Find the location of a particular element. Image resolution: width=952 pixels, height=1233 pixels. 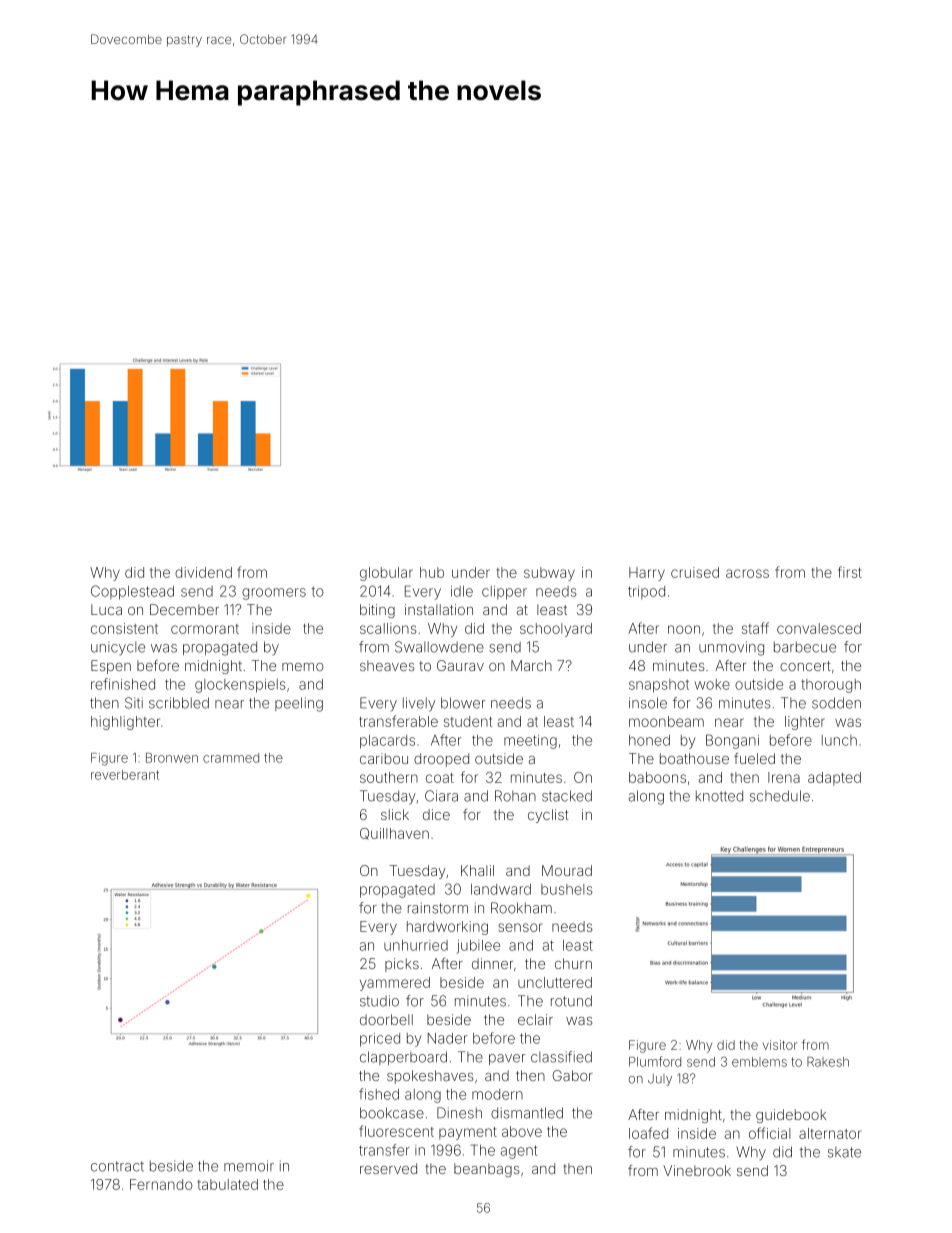

skate is located at coordinates (844, 1152).
